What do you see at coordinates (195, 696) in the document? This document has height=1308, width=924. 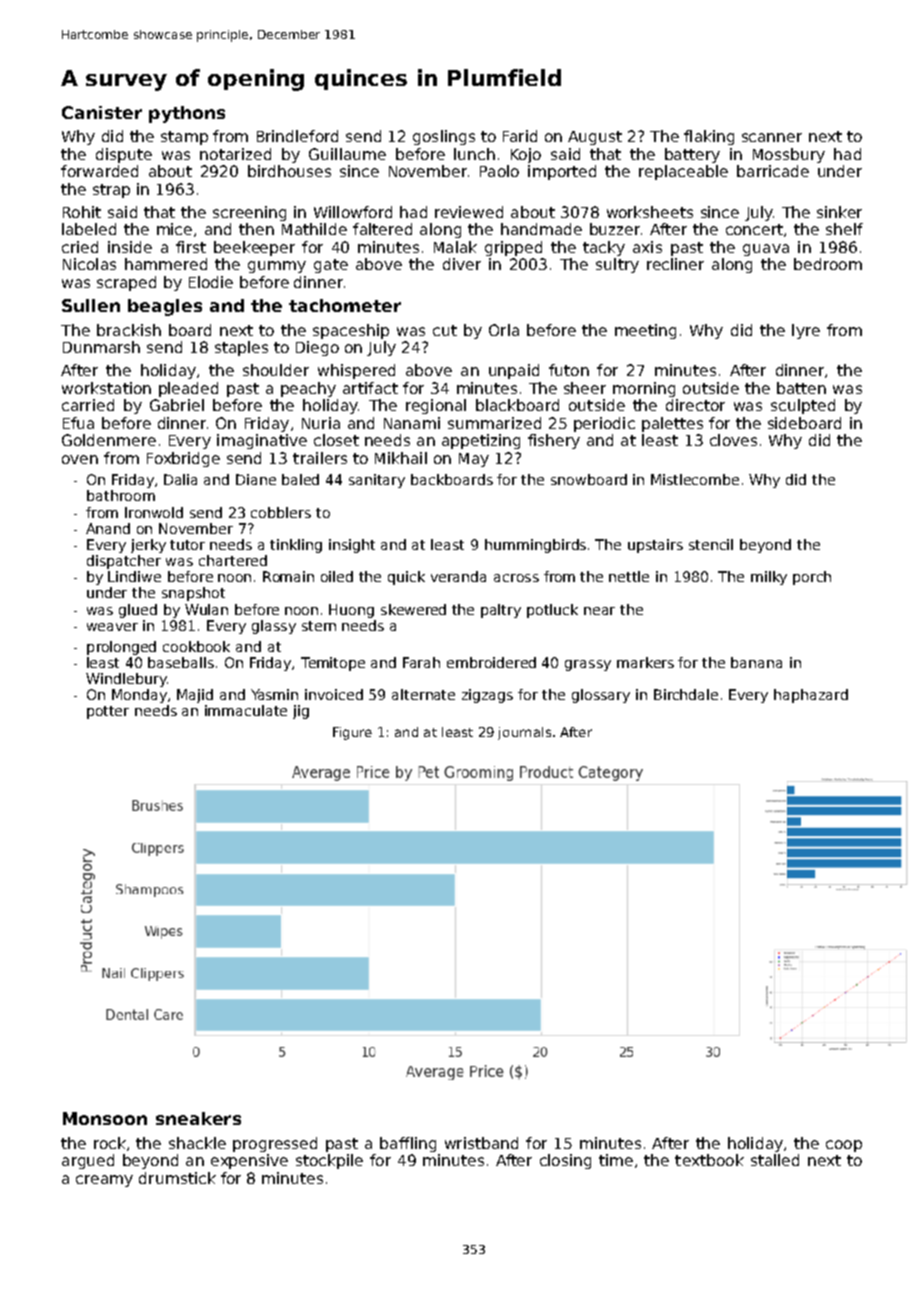 I see `Majid` at bounding box center [195, 696].
